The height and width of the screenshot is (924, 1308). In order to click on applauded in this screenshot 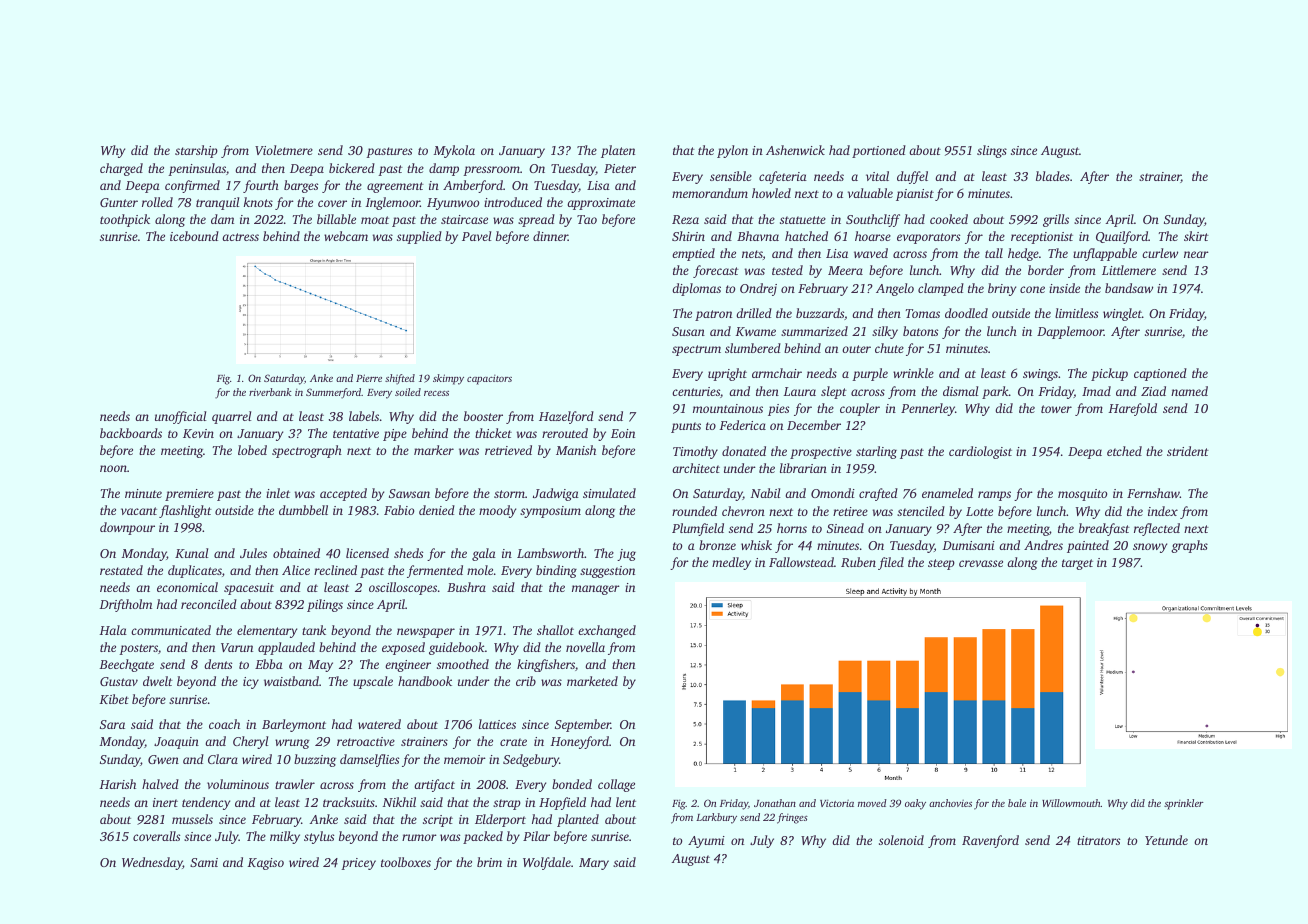, I will do `click(286, 648)`.
